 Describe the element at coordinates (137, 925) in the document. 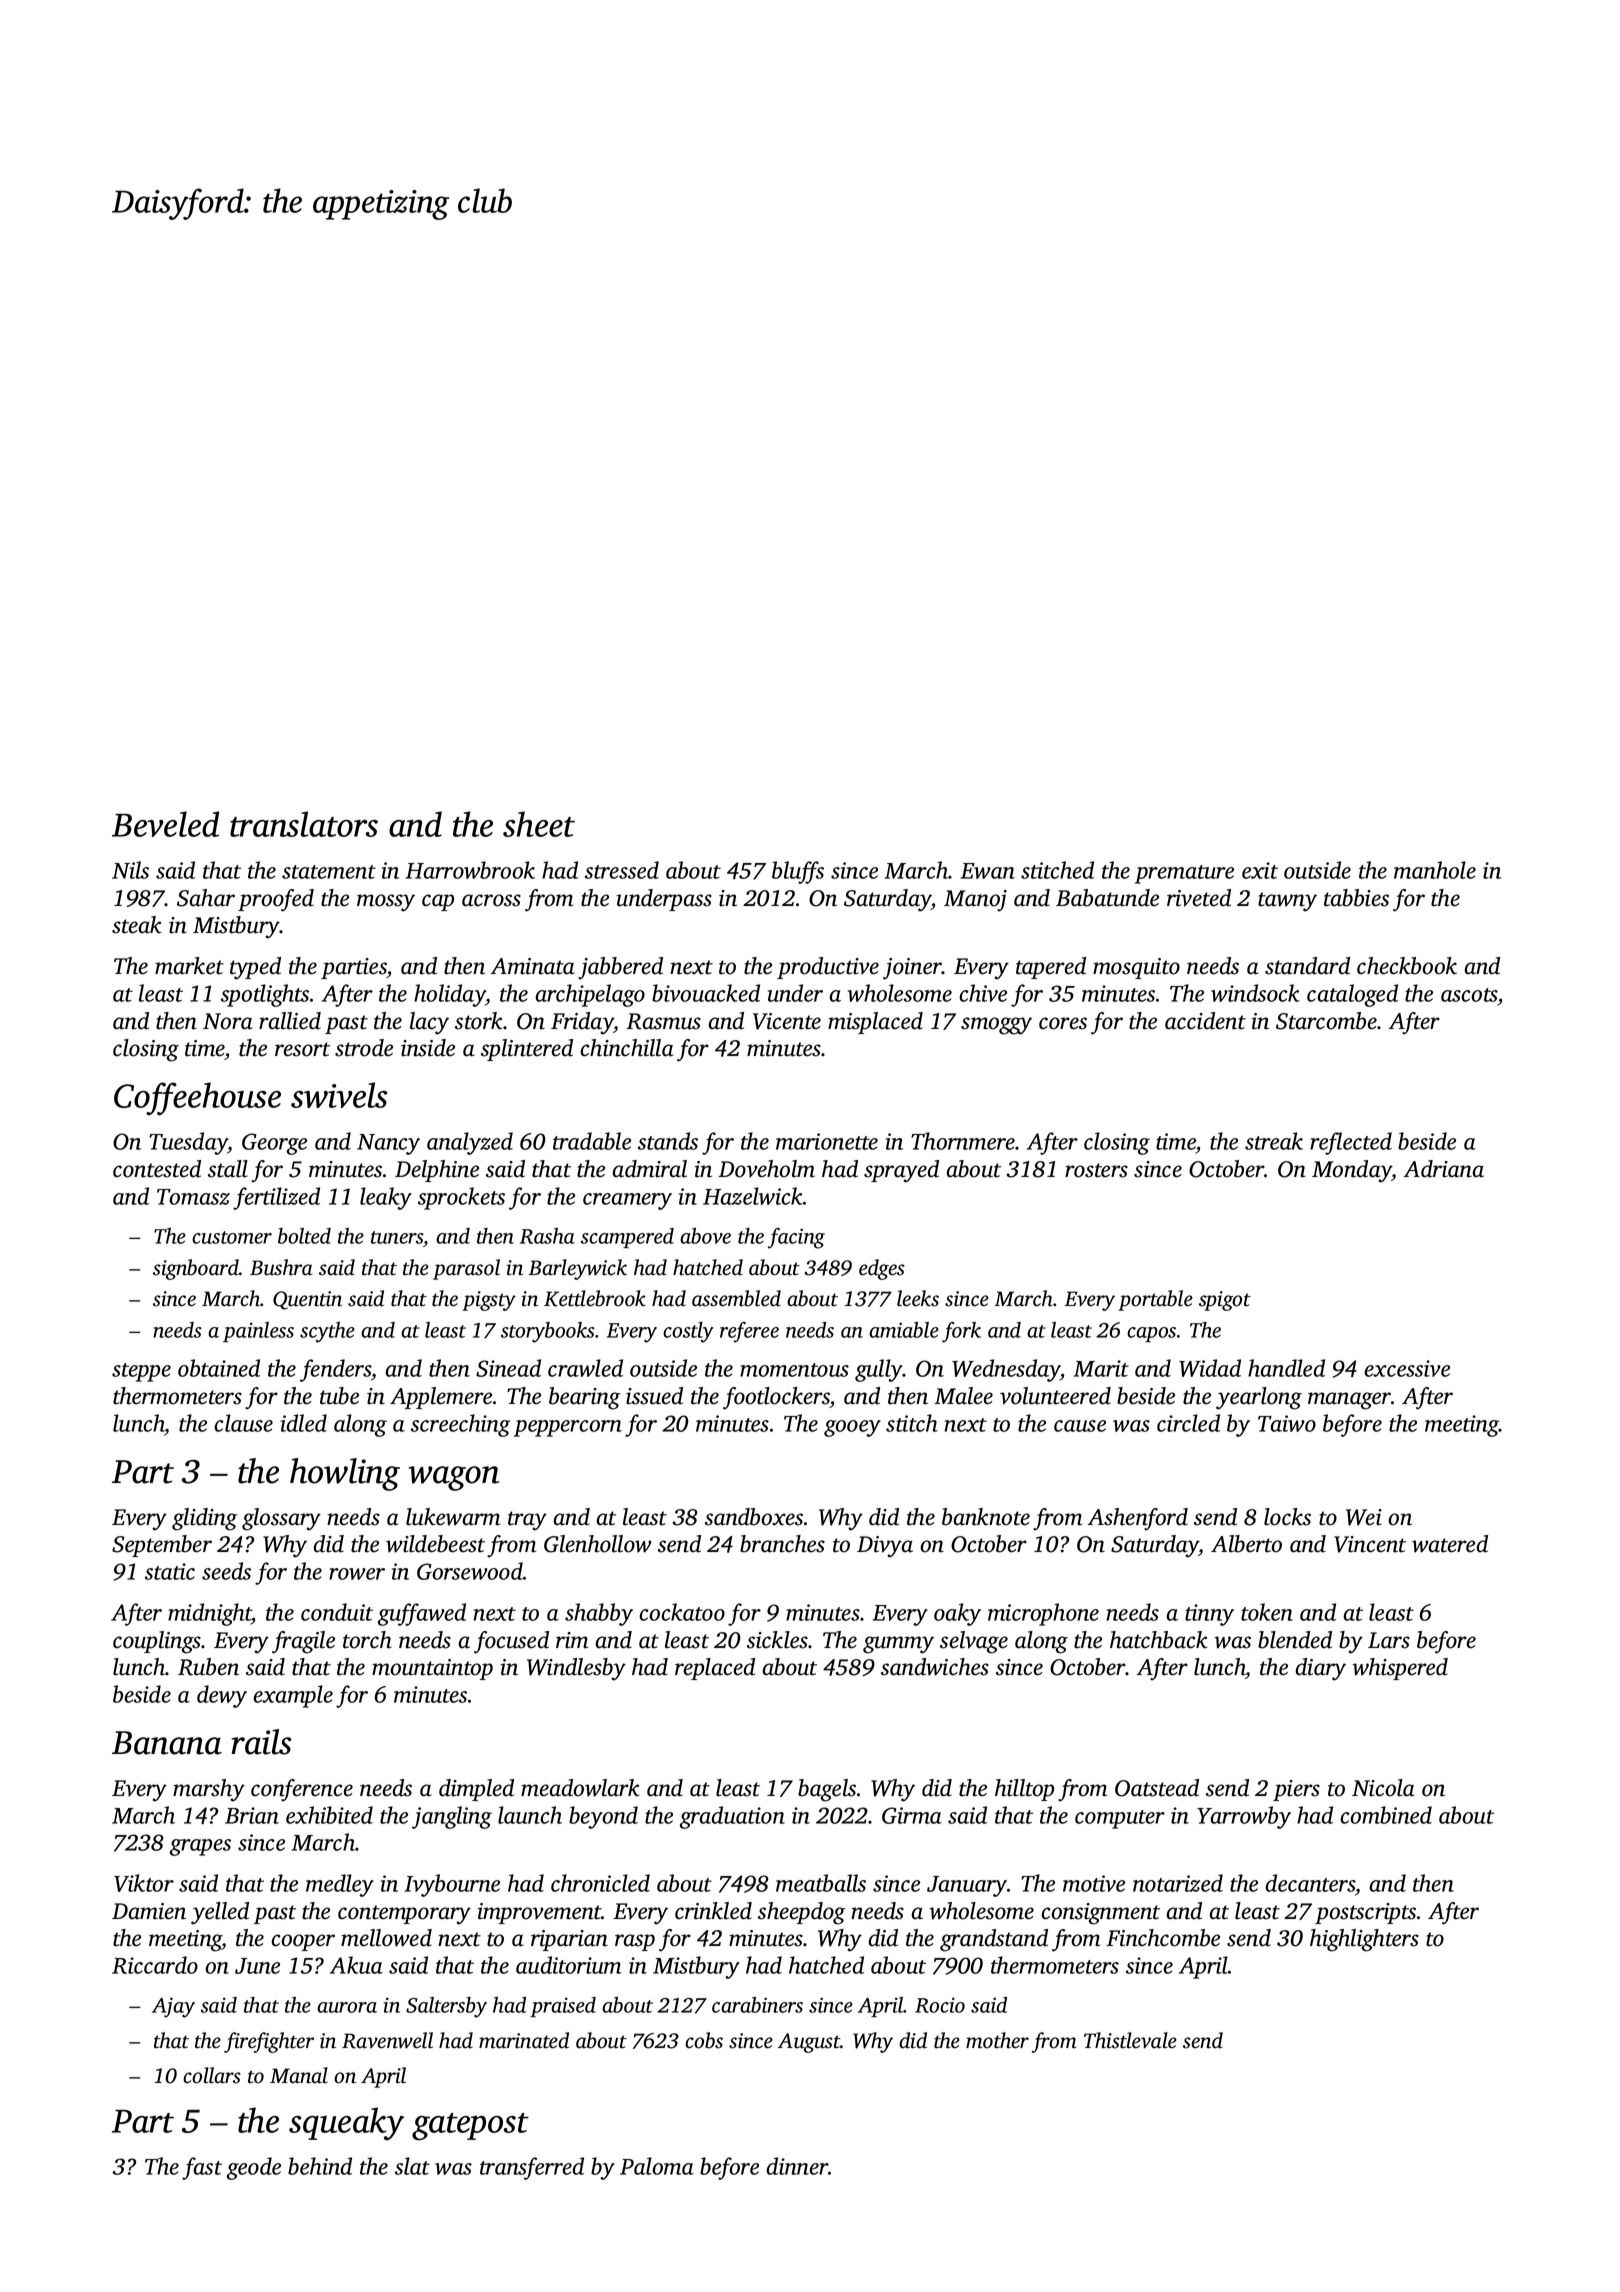

I see `steak` at that location.
